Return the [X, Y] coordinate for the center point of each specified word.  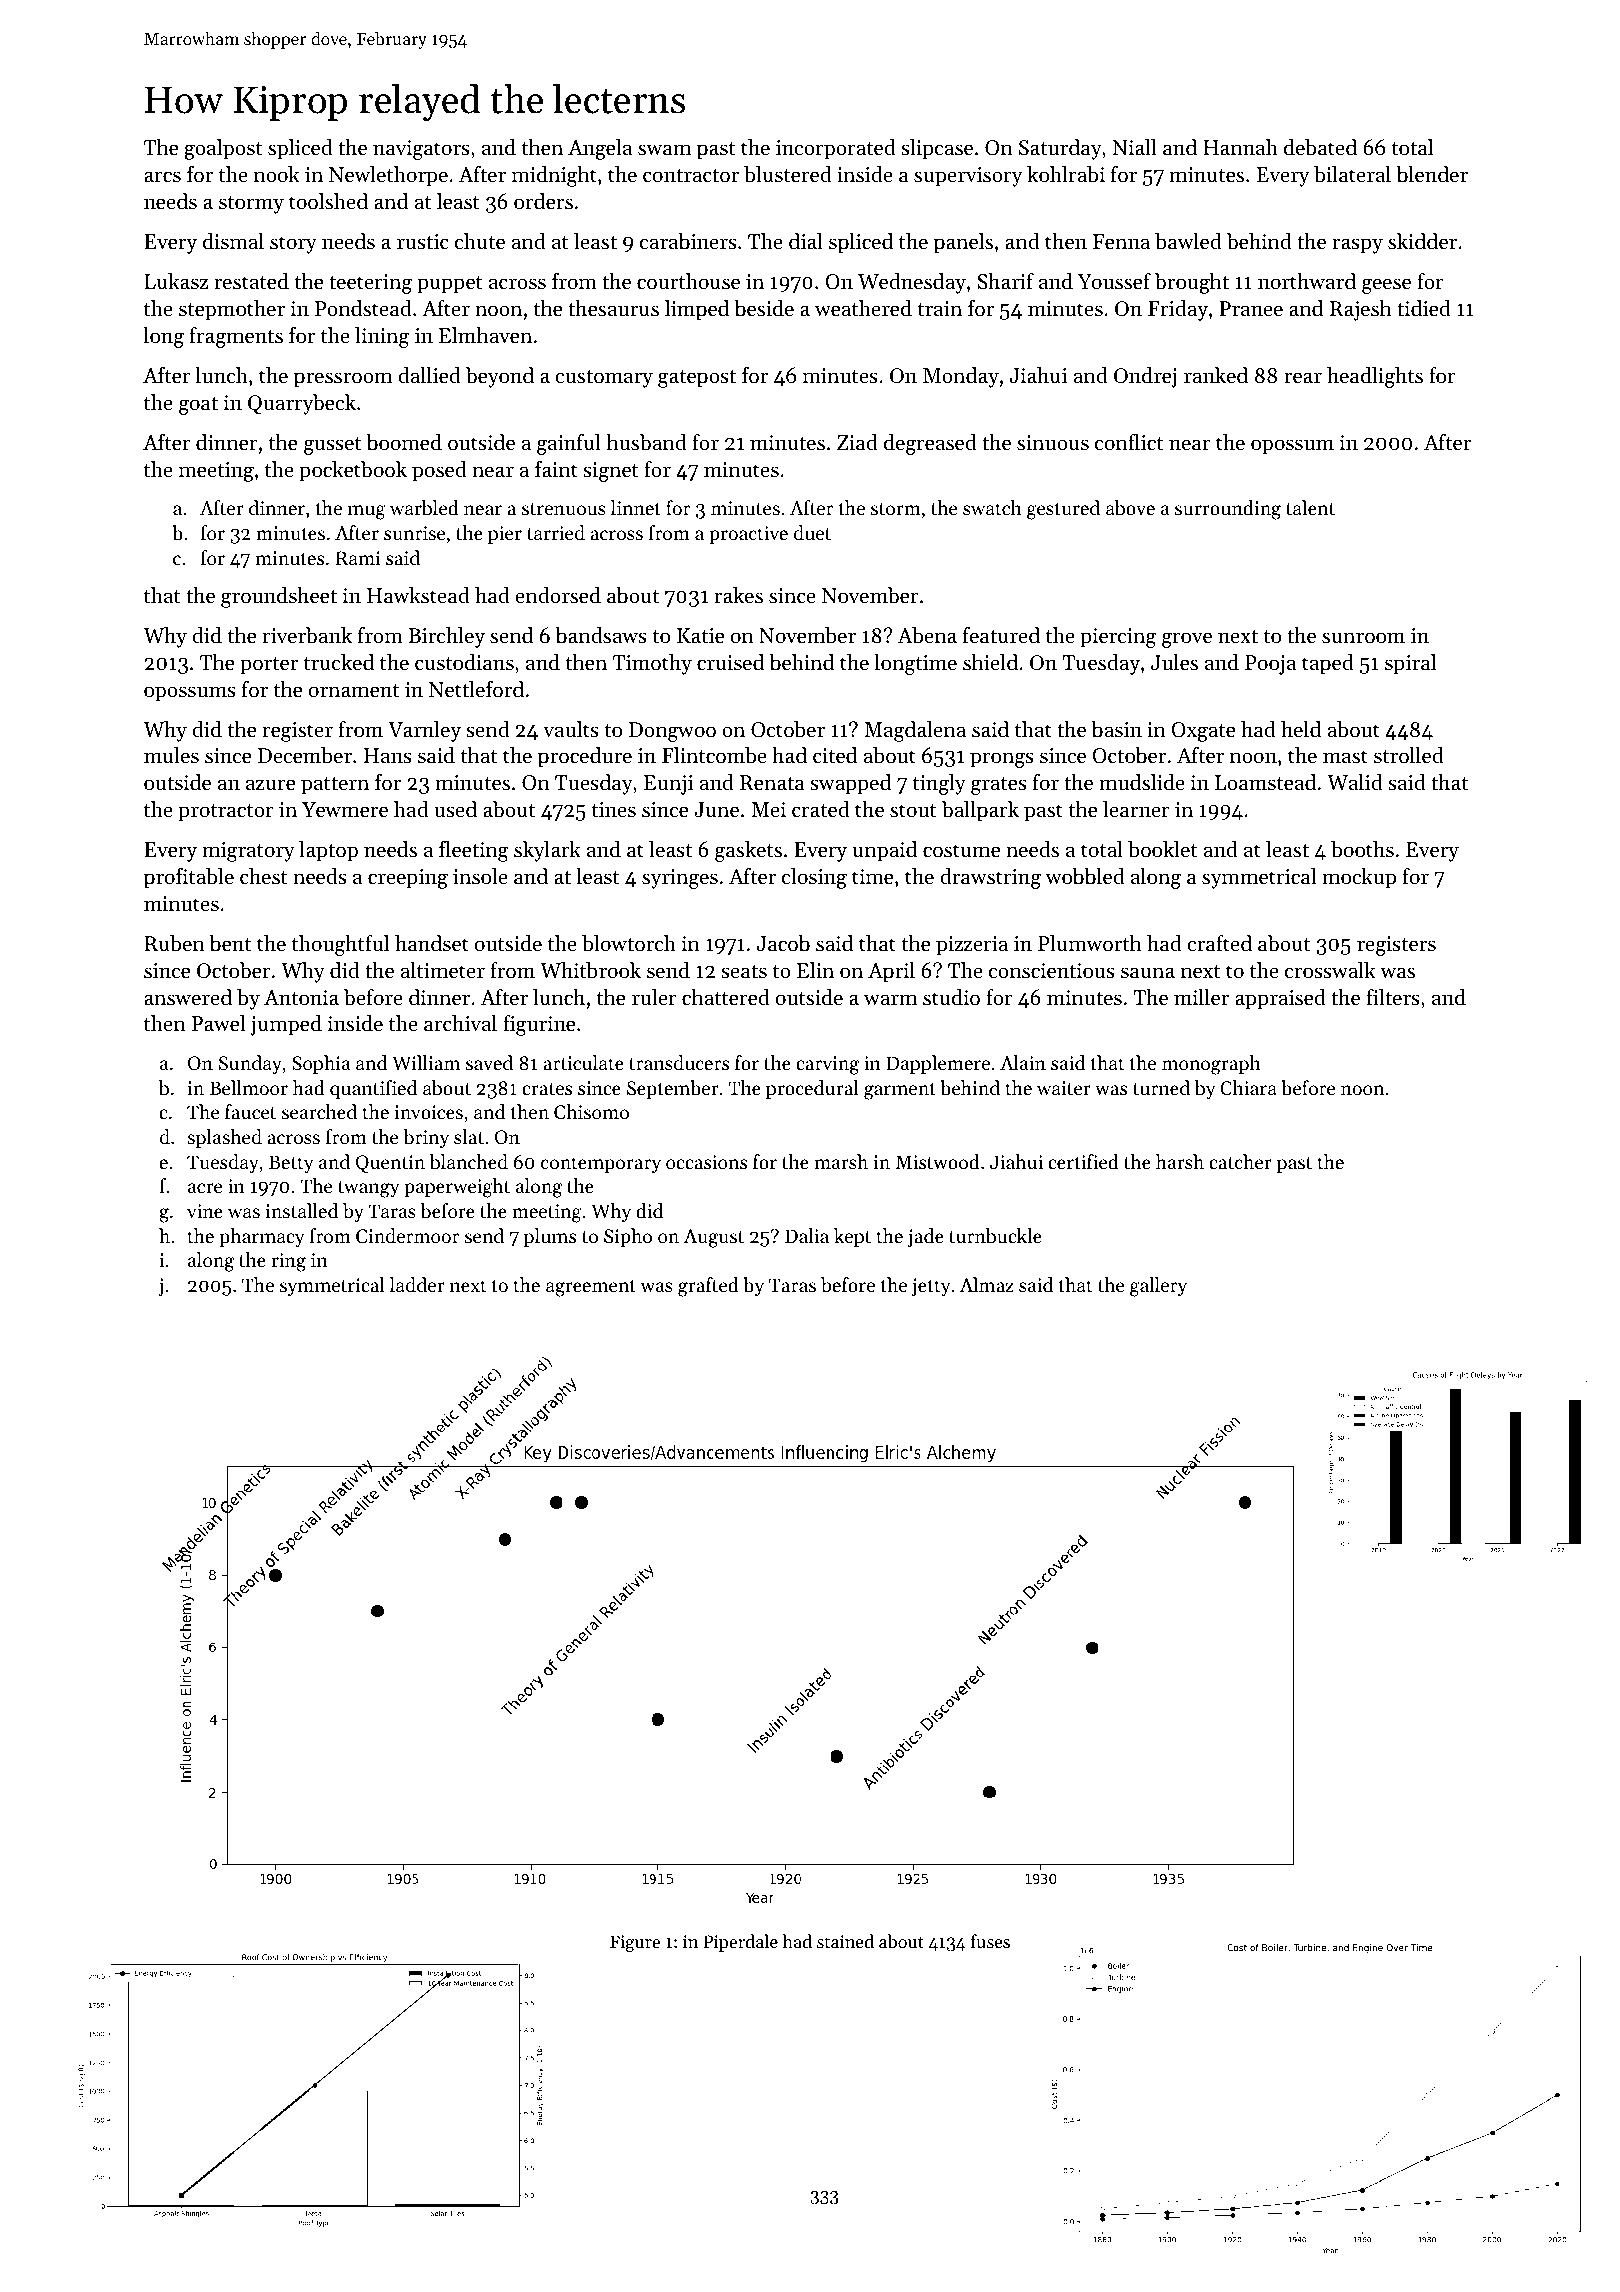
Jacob [783, 943]
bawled [1188, 241]
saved [489, 1062]
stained [845, 1941]
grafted [708, 1287]
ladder [417, 1284]
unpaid [884, 851]
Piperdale [741, 1943]
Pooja [1270, 665]
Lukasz [176, 281]
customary [604, 379]
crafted [1219, 943]
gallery [1158, 1287]
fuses [990, 1941]
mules [171, 755]
